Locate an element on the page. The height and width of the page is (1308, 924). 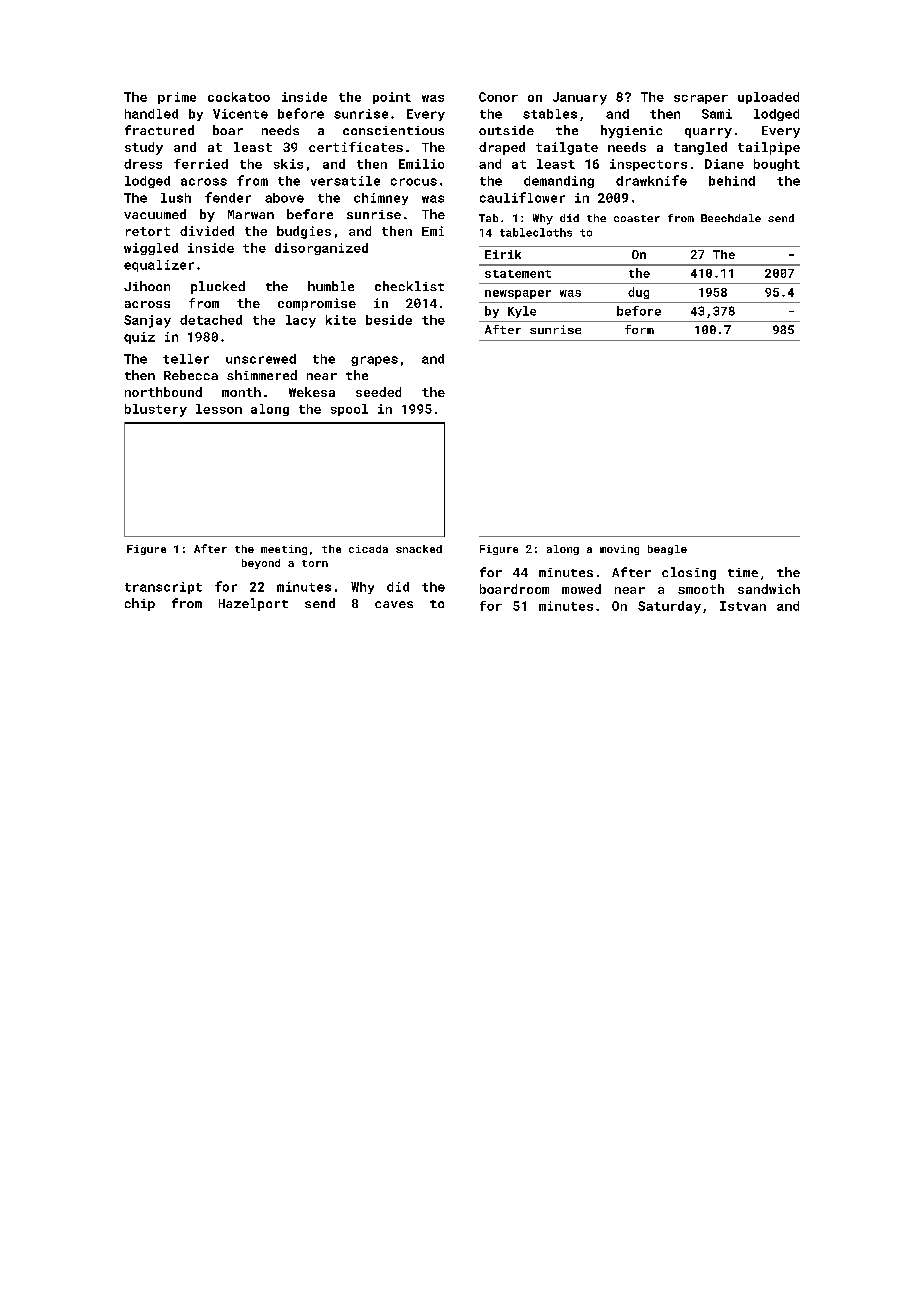
uploaded is located at coordinates (768, 98).
